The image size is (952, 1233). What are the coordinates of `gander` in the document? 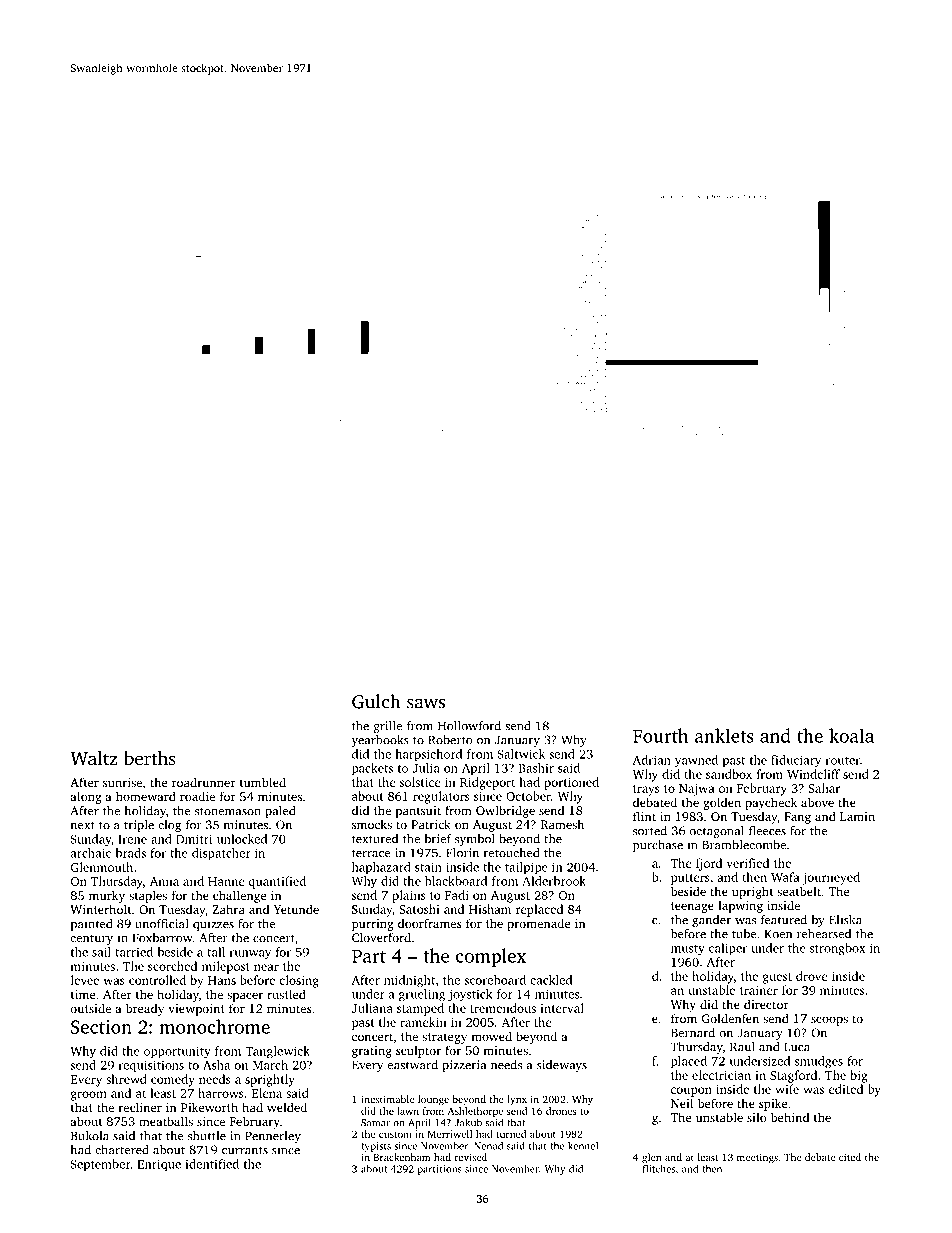 It's located at (711, 921).
